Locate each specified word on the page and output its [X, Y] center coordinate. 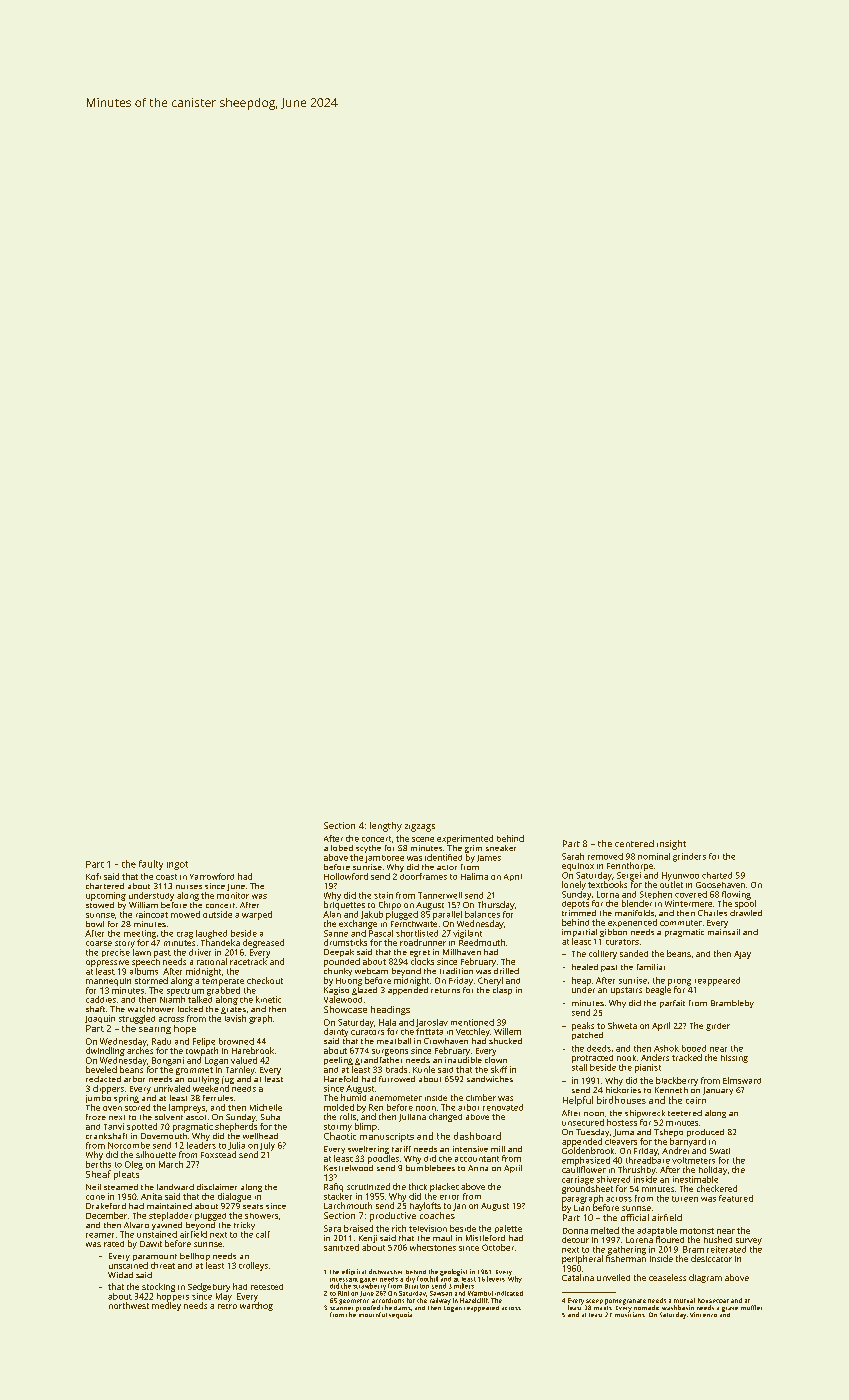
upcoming [106, 896]
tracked [687, 1057]
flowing [736, 895]
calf [263, 1234]
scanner [341, 1308]
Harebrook [253, 1050]
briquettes [344, 905]
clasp [502, 991]
